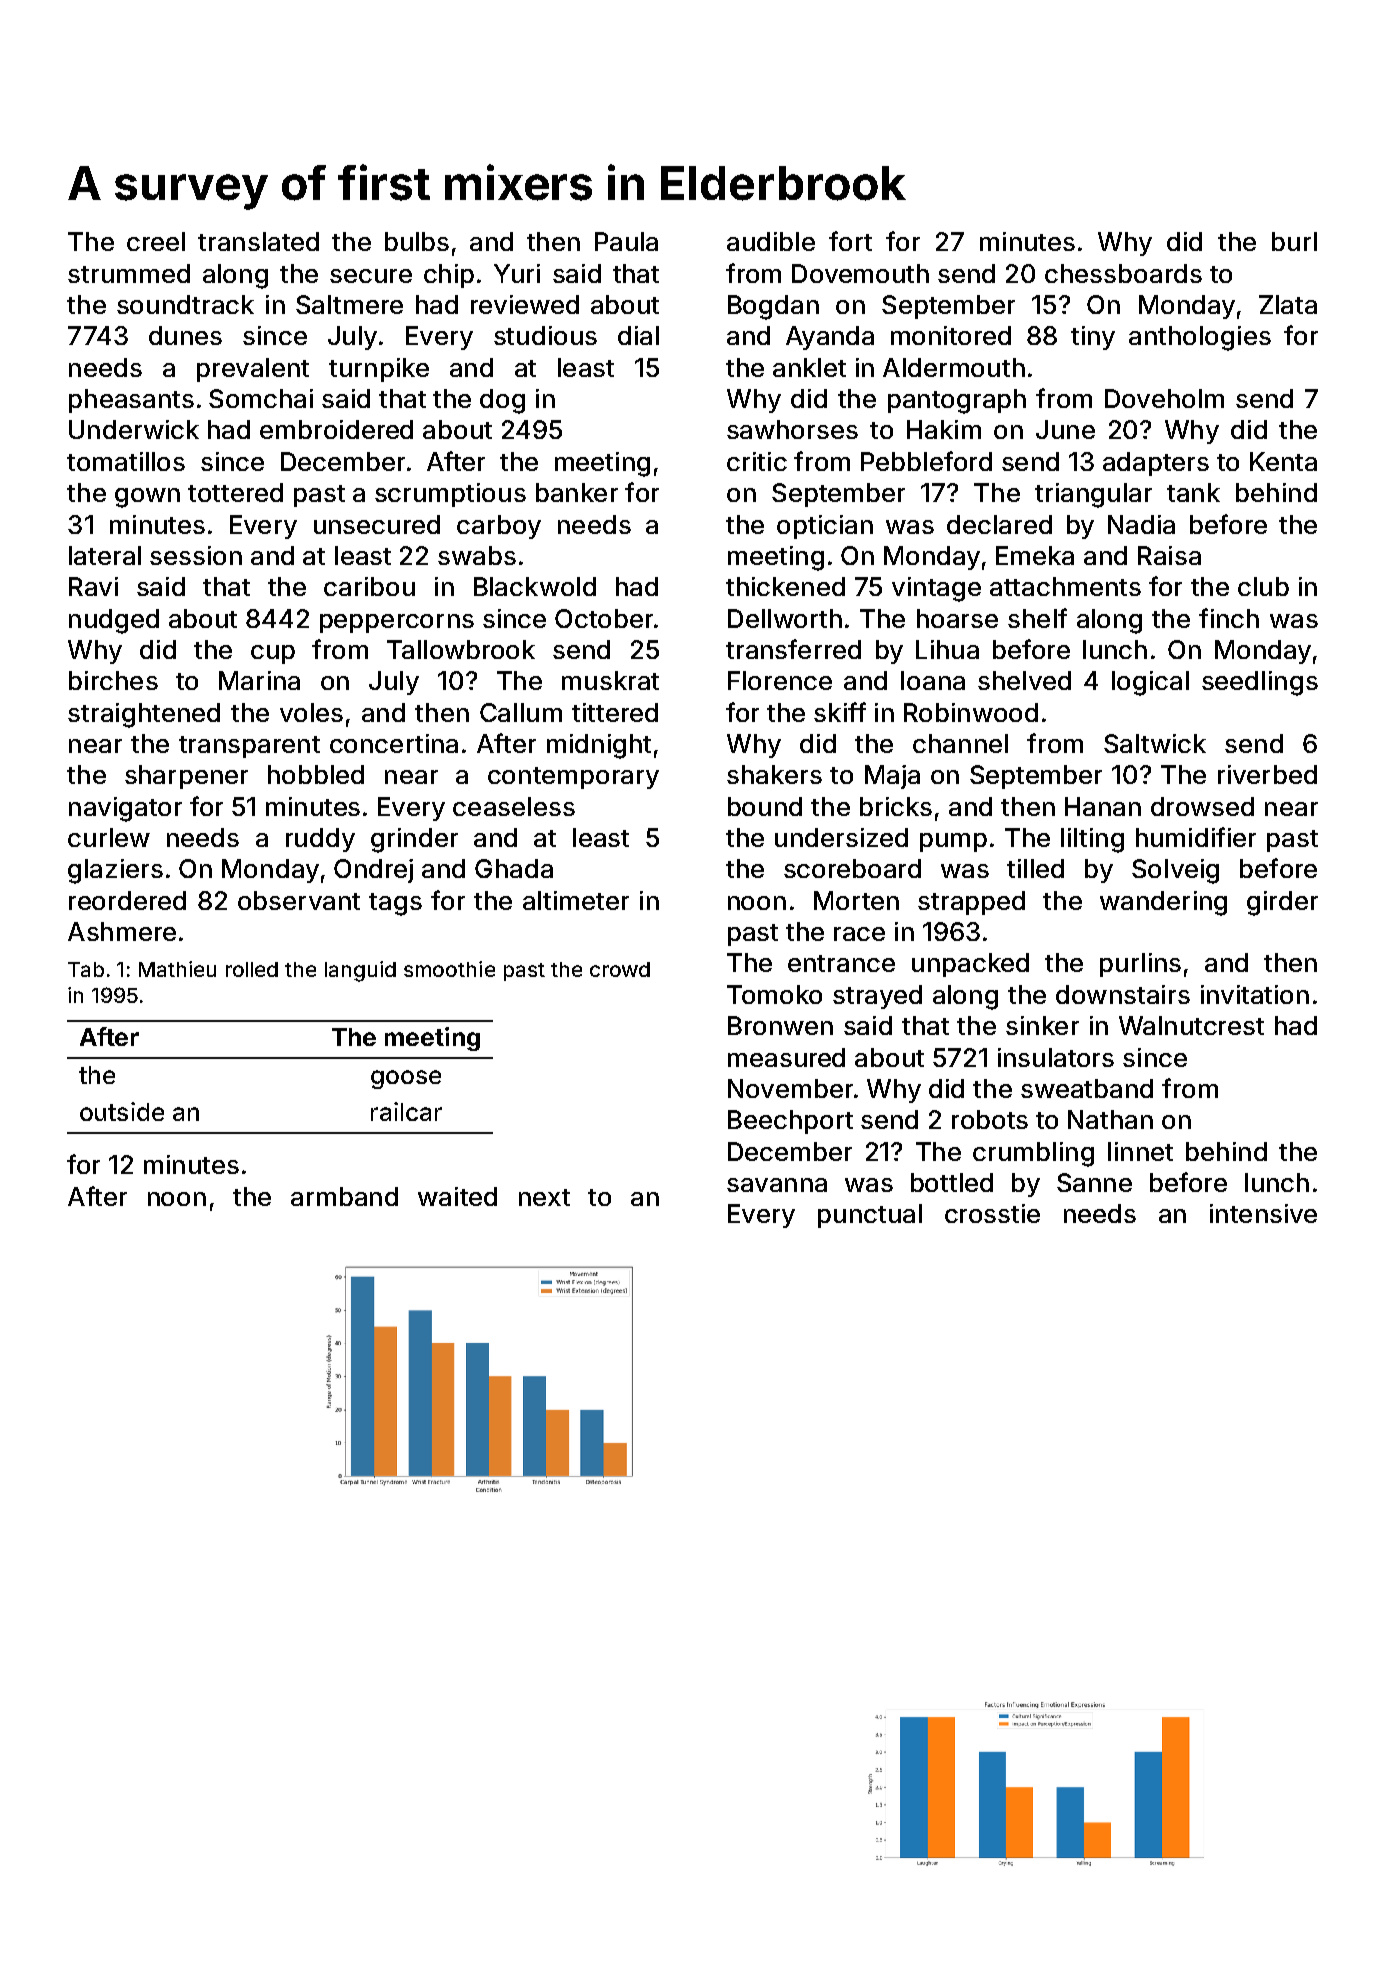 This document has width=1386, height=1969. I want to click on armband, so click(344, 1196).
